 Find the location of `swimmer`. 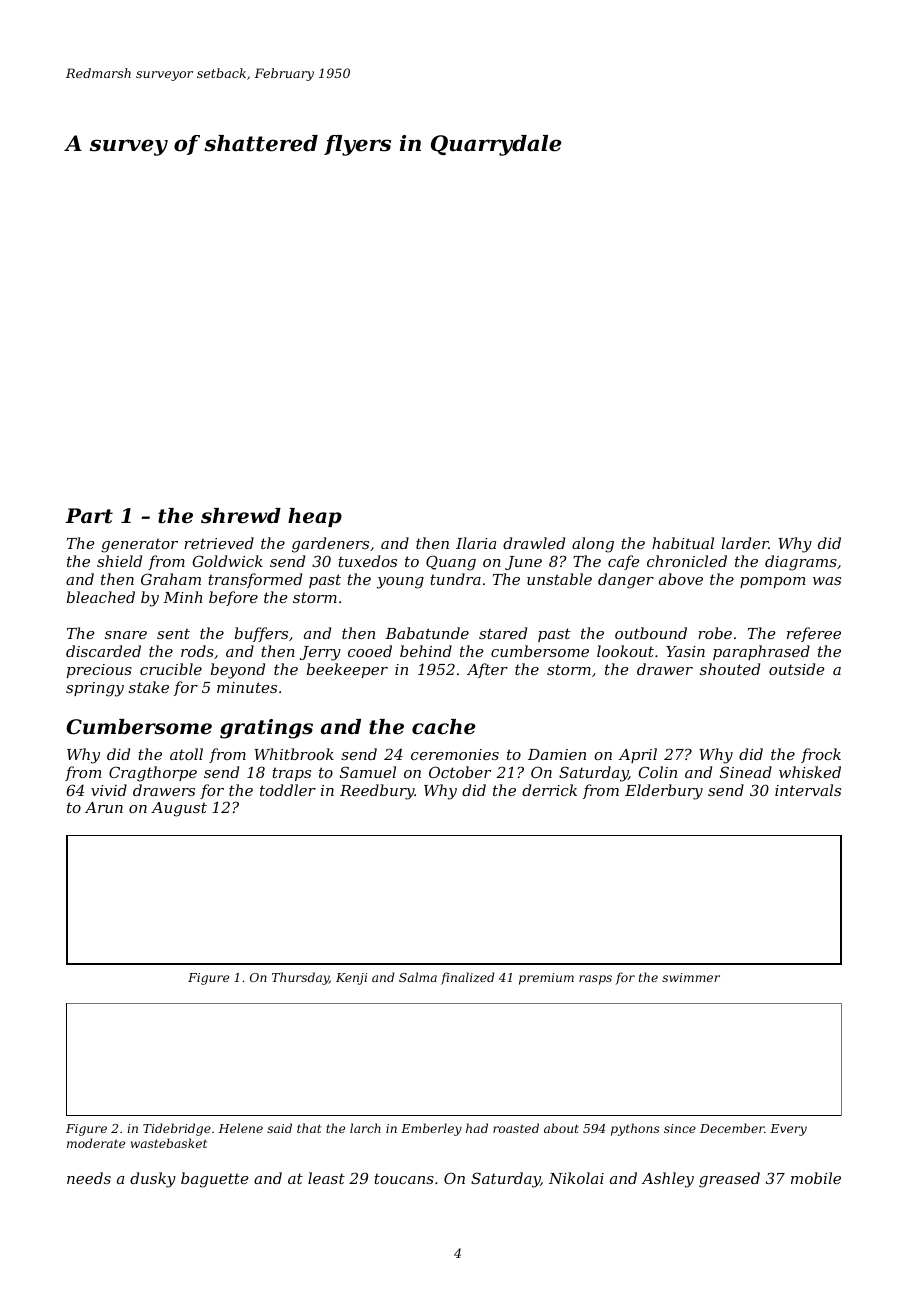

swimmer is located at coordinates (691, 977).
